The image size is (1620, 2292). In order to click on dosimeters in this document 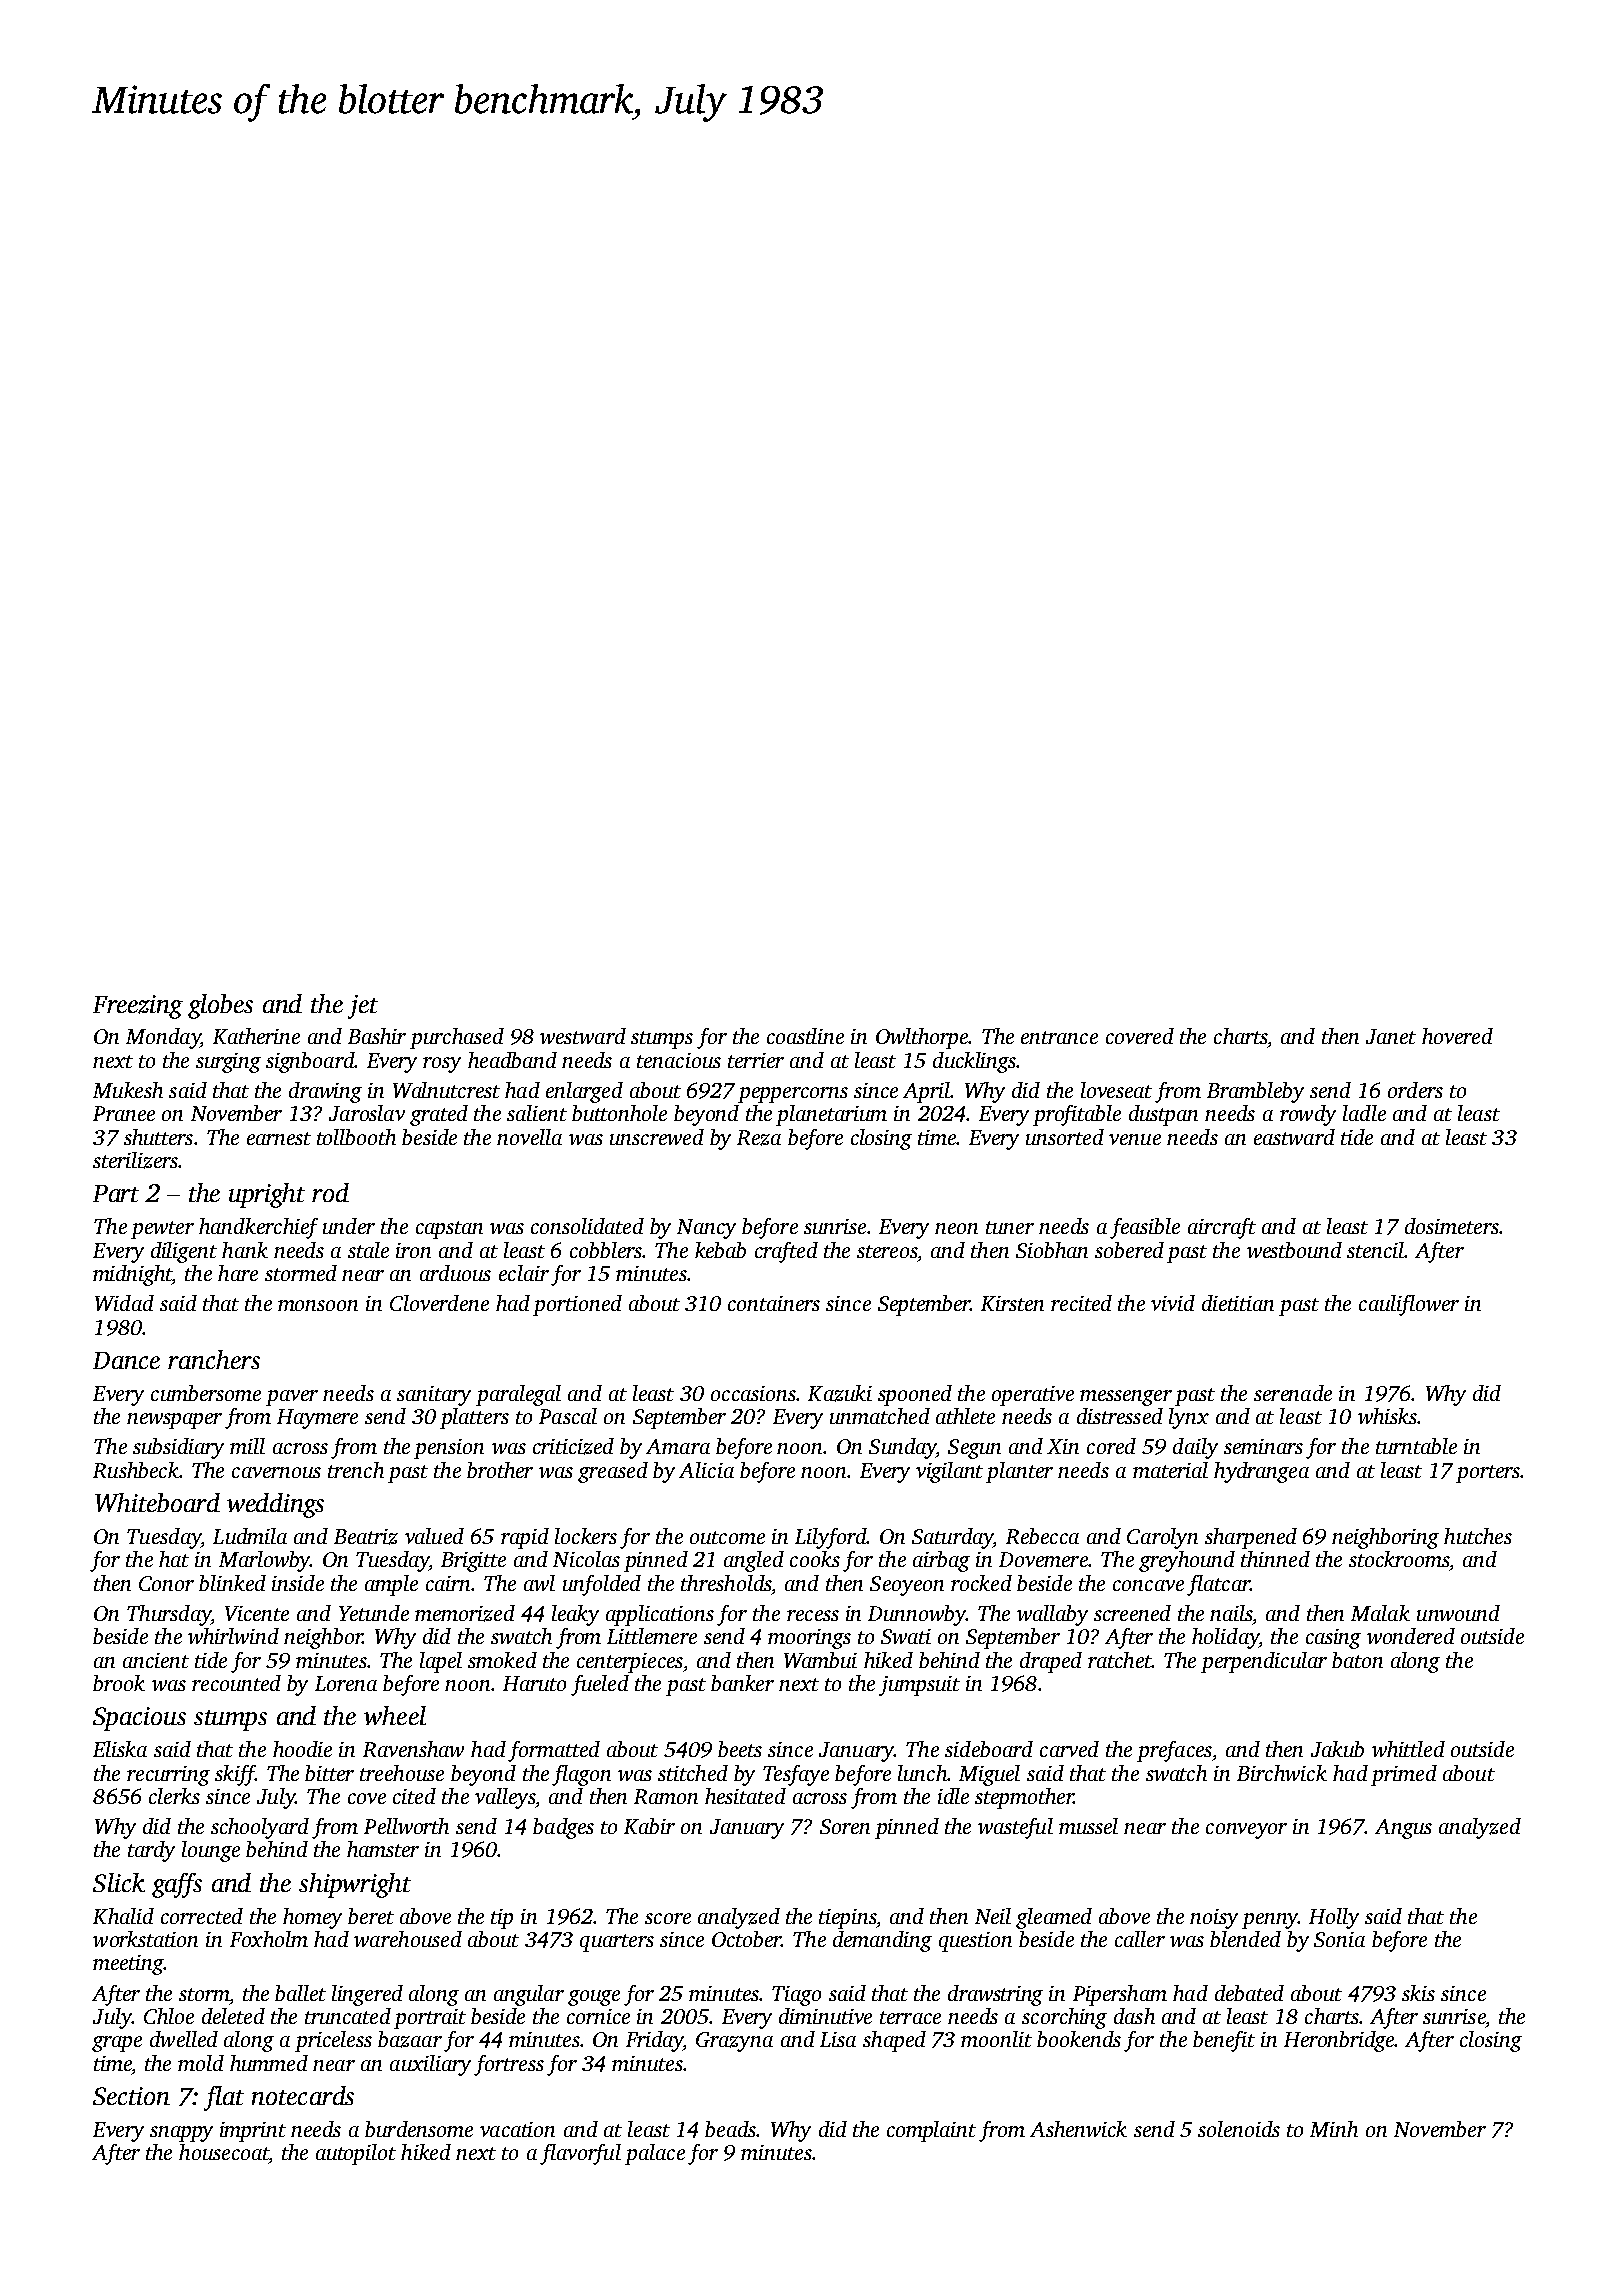, I will do `click(1452, 1226)`.
